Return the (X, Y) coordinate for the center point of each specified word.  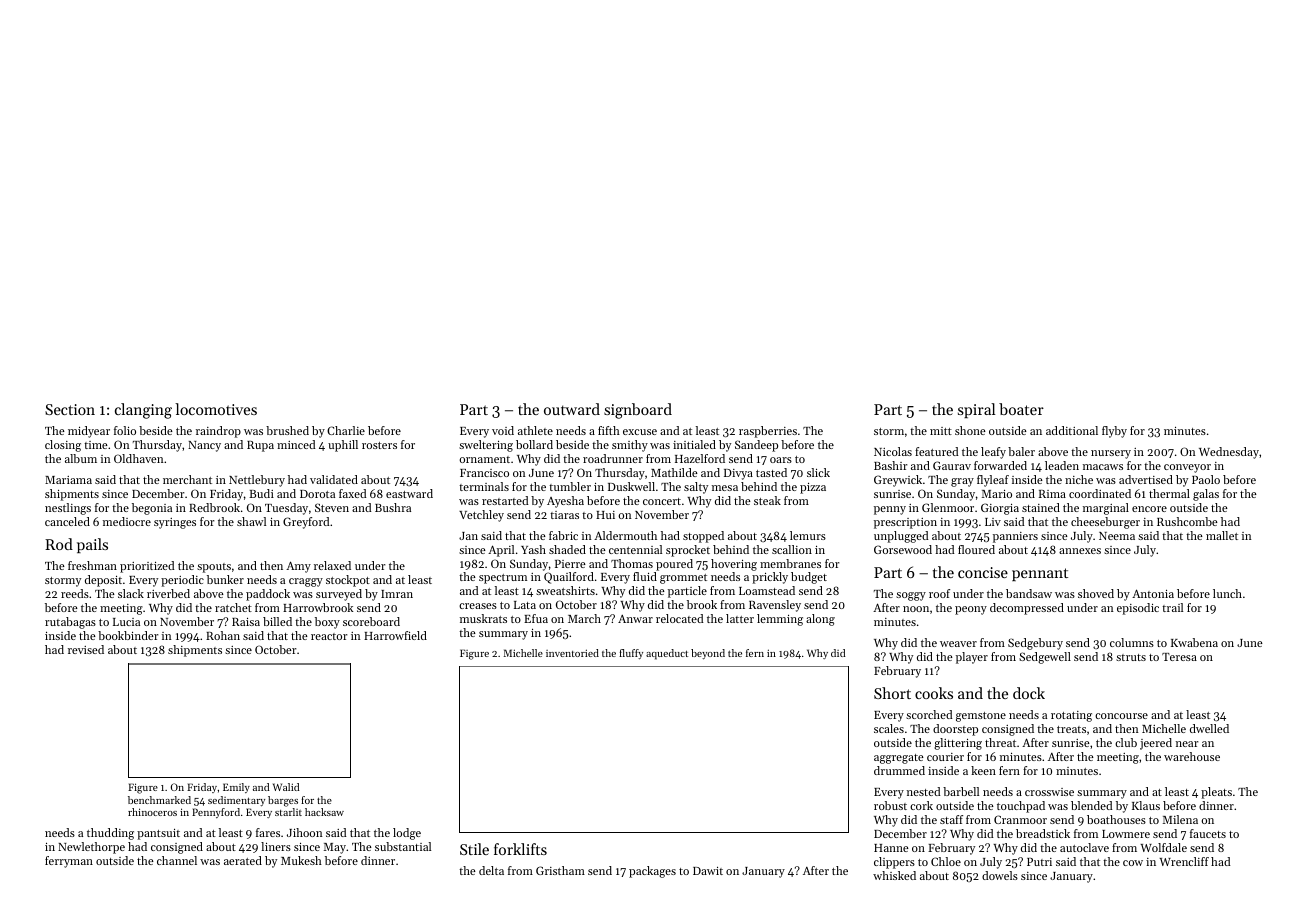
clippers (894, 863)
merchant (187, 479)
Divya (738, 474)
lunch (1227, 593)
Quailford (569, 578)
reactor (329, 636)
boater (1021, 409)
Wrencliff (1184, 861)
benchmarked (159, 800)
